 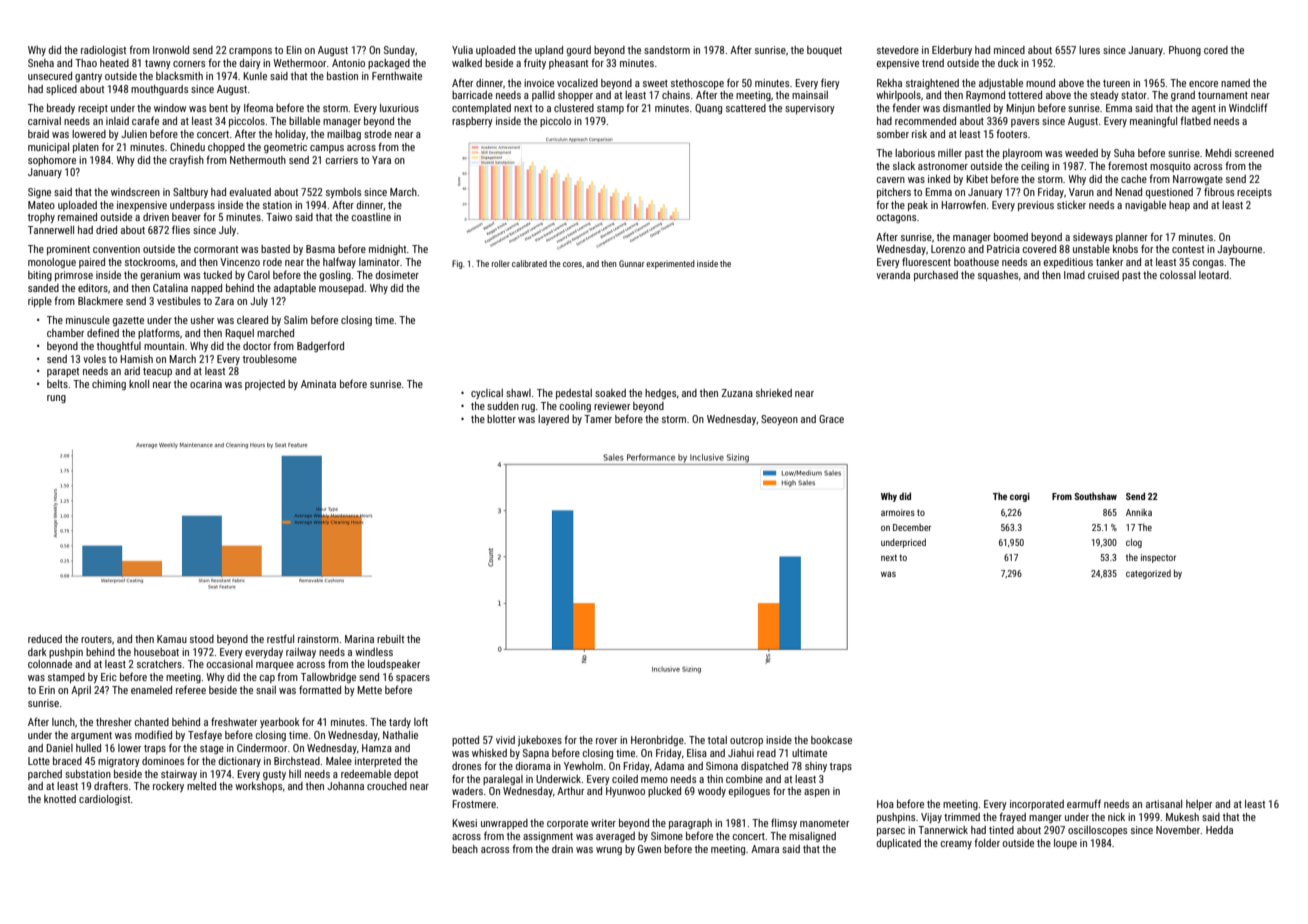 What do you see at coordinates (344, 135) in the page?
I see `mailbag` at bounding box center [344, 135].
